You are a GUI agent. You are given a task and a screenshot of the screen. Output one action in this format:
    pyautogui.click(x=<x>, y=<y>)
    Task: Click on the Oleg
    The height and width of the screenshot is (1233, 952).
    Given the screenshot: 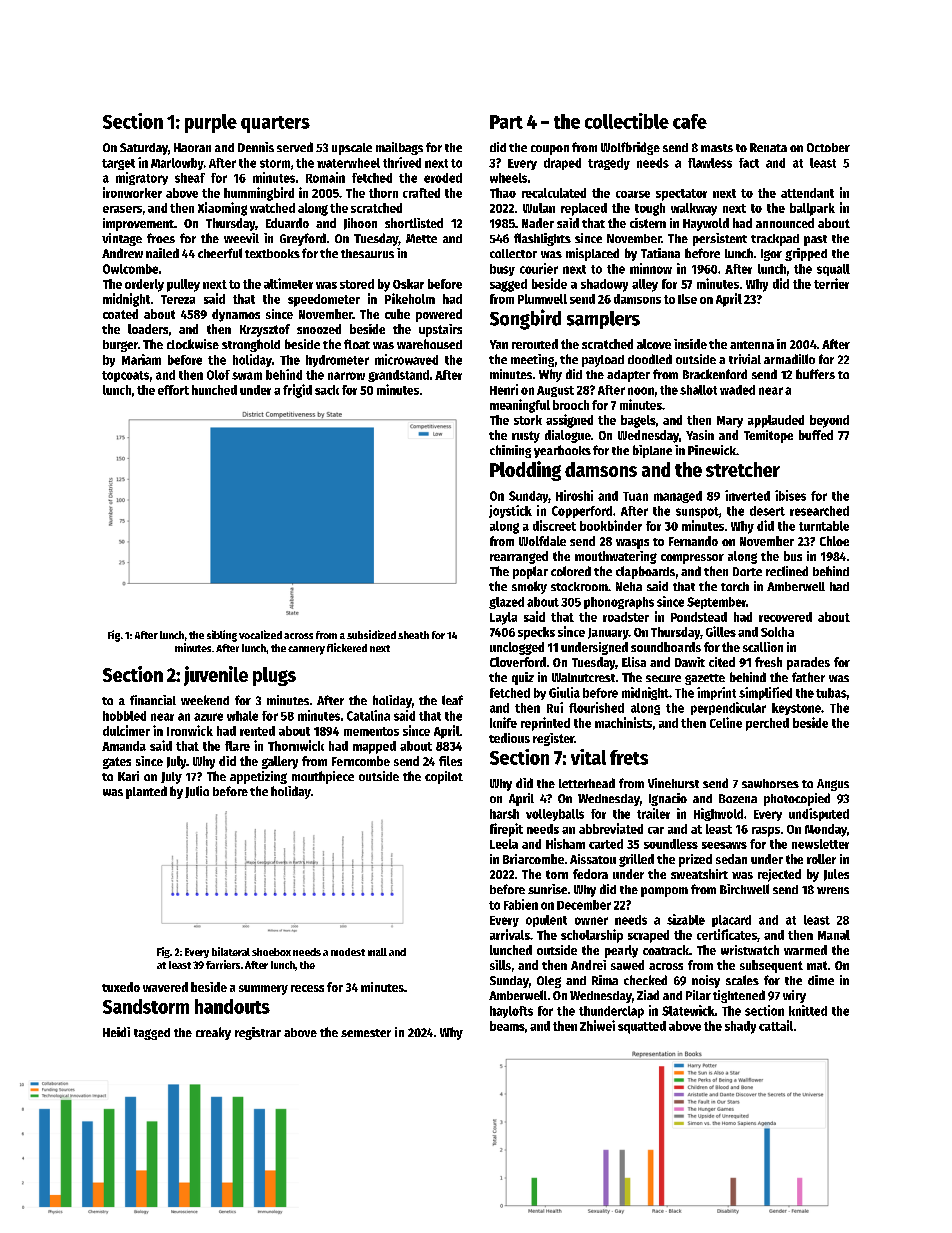 What is the action you would take?
    pyautogui.click(x=549, y=982)
